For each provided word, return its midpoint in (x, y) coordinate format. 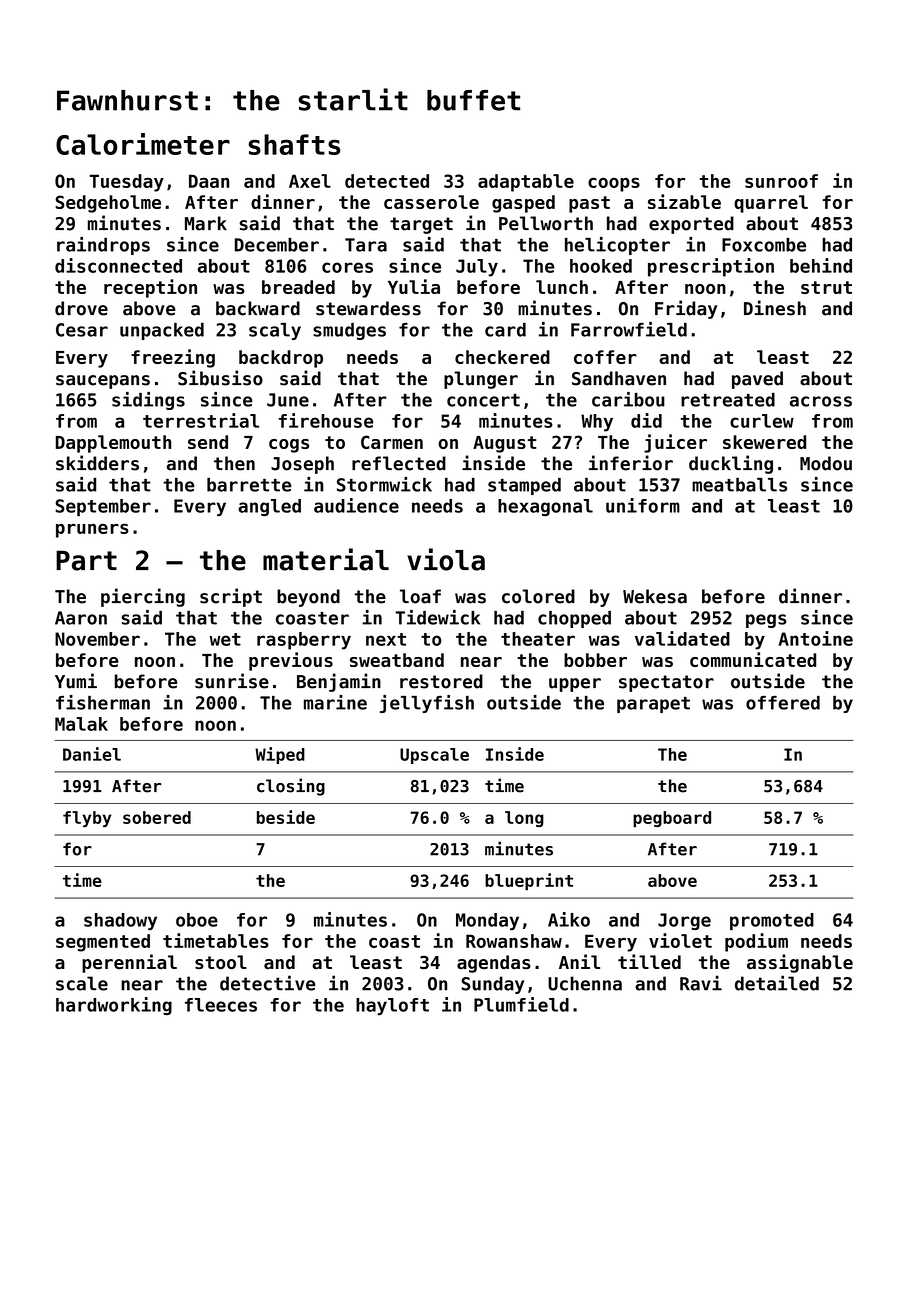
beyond (308, 598)
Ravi (701, 983)
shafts (294, 144)
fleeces (221, 1005)
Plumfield (521, 1004)
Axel (310, 181)
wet (225, 639)
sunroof (781, 181)
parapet (653, 705)
